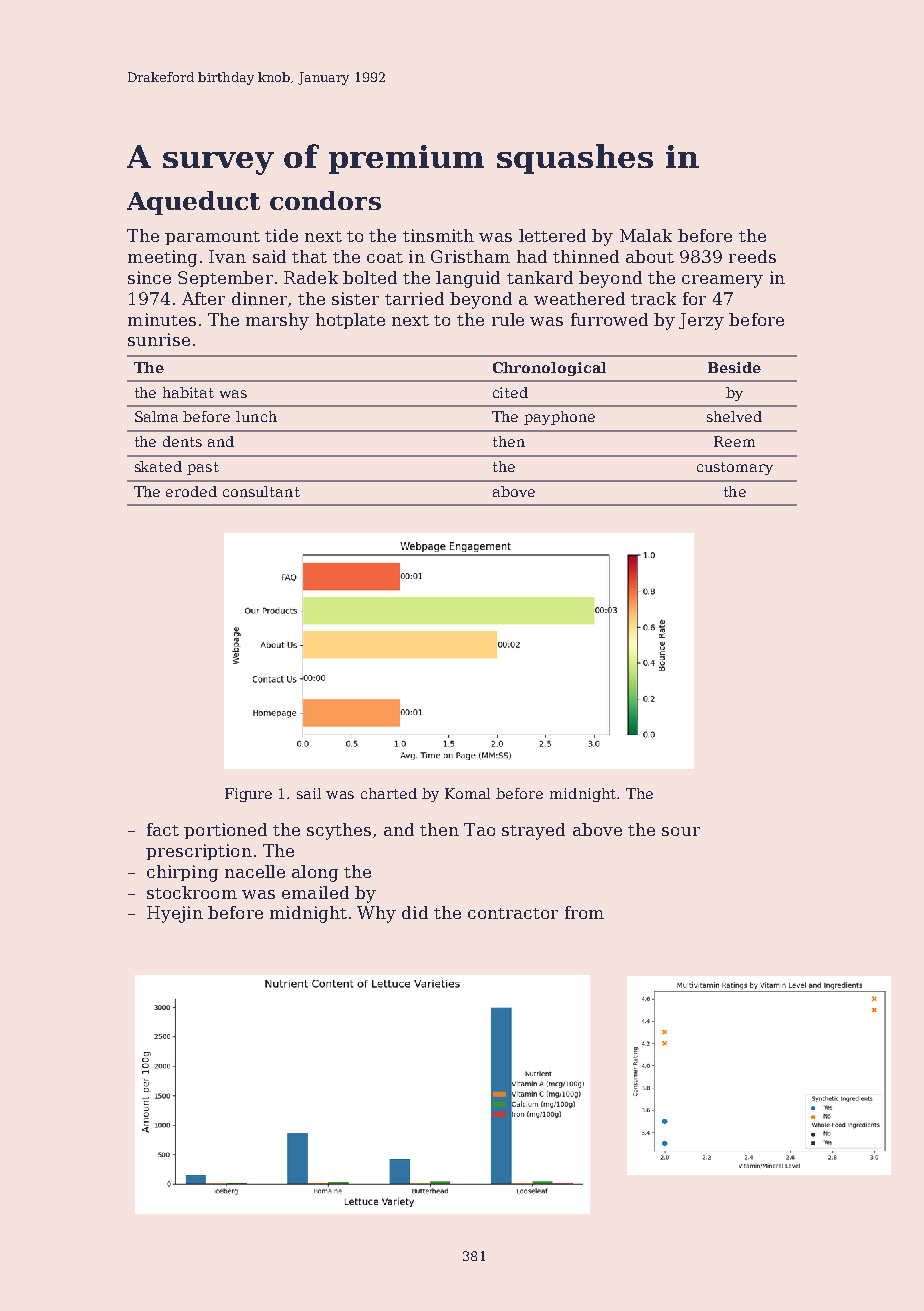 The width and height of the screenshot is (924, 1311). I want to click on prescription, so click(199, 852).
